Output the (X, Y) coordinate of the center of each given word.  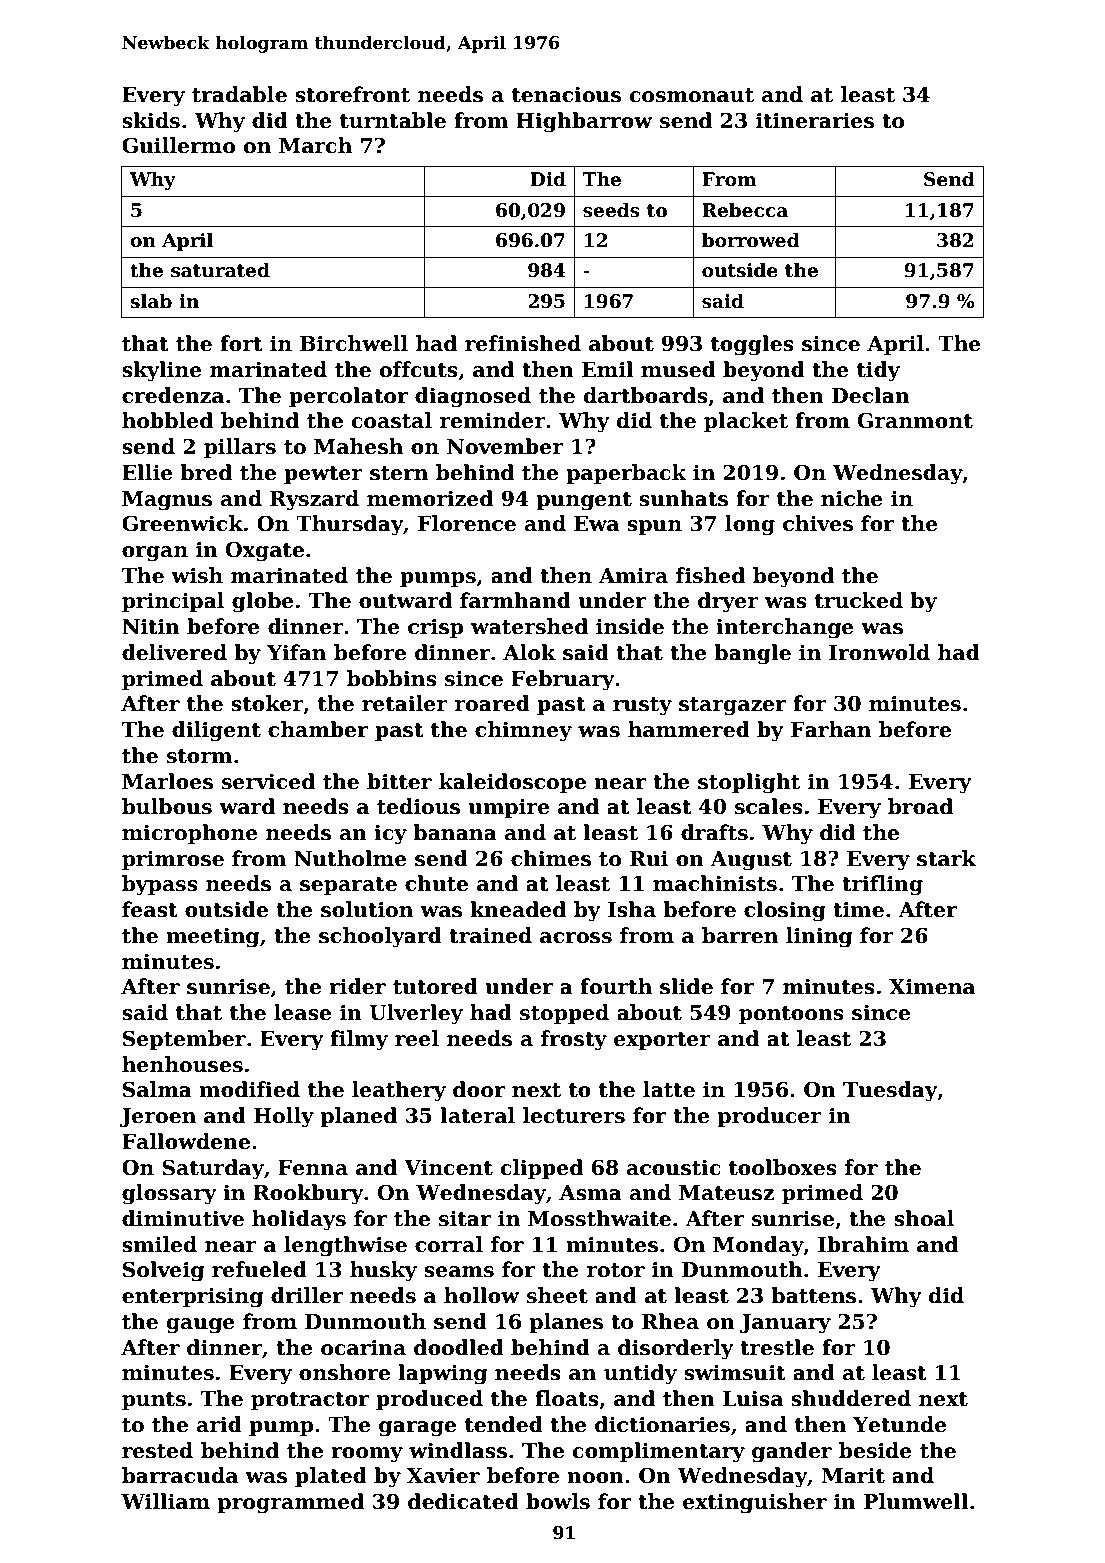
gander (792, 1452)
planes (566, 1323)
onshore (344, 1372)
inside (630, 626)
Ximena (932, 987)
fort (241, 343)
